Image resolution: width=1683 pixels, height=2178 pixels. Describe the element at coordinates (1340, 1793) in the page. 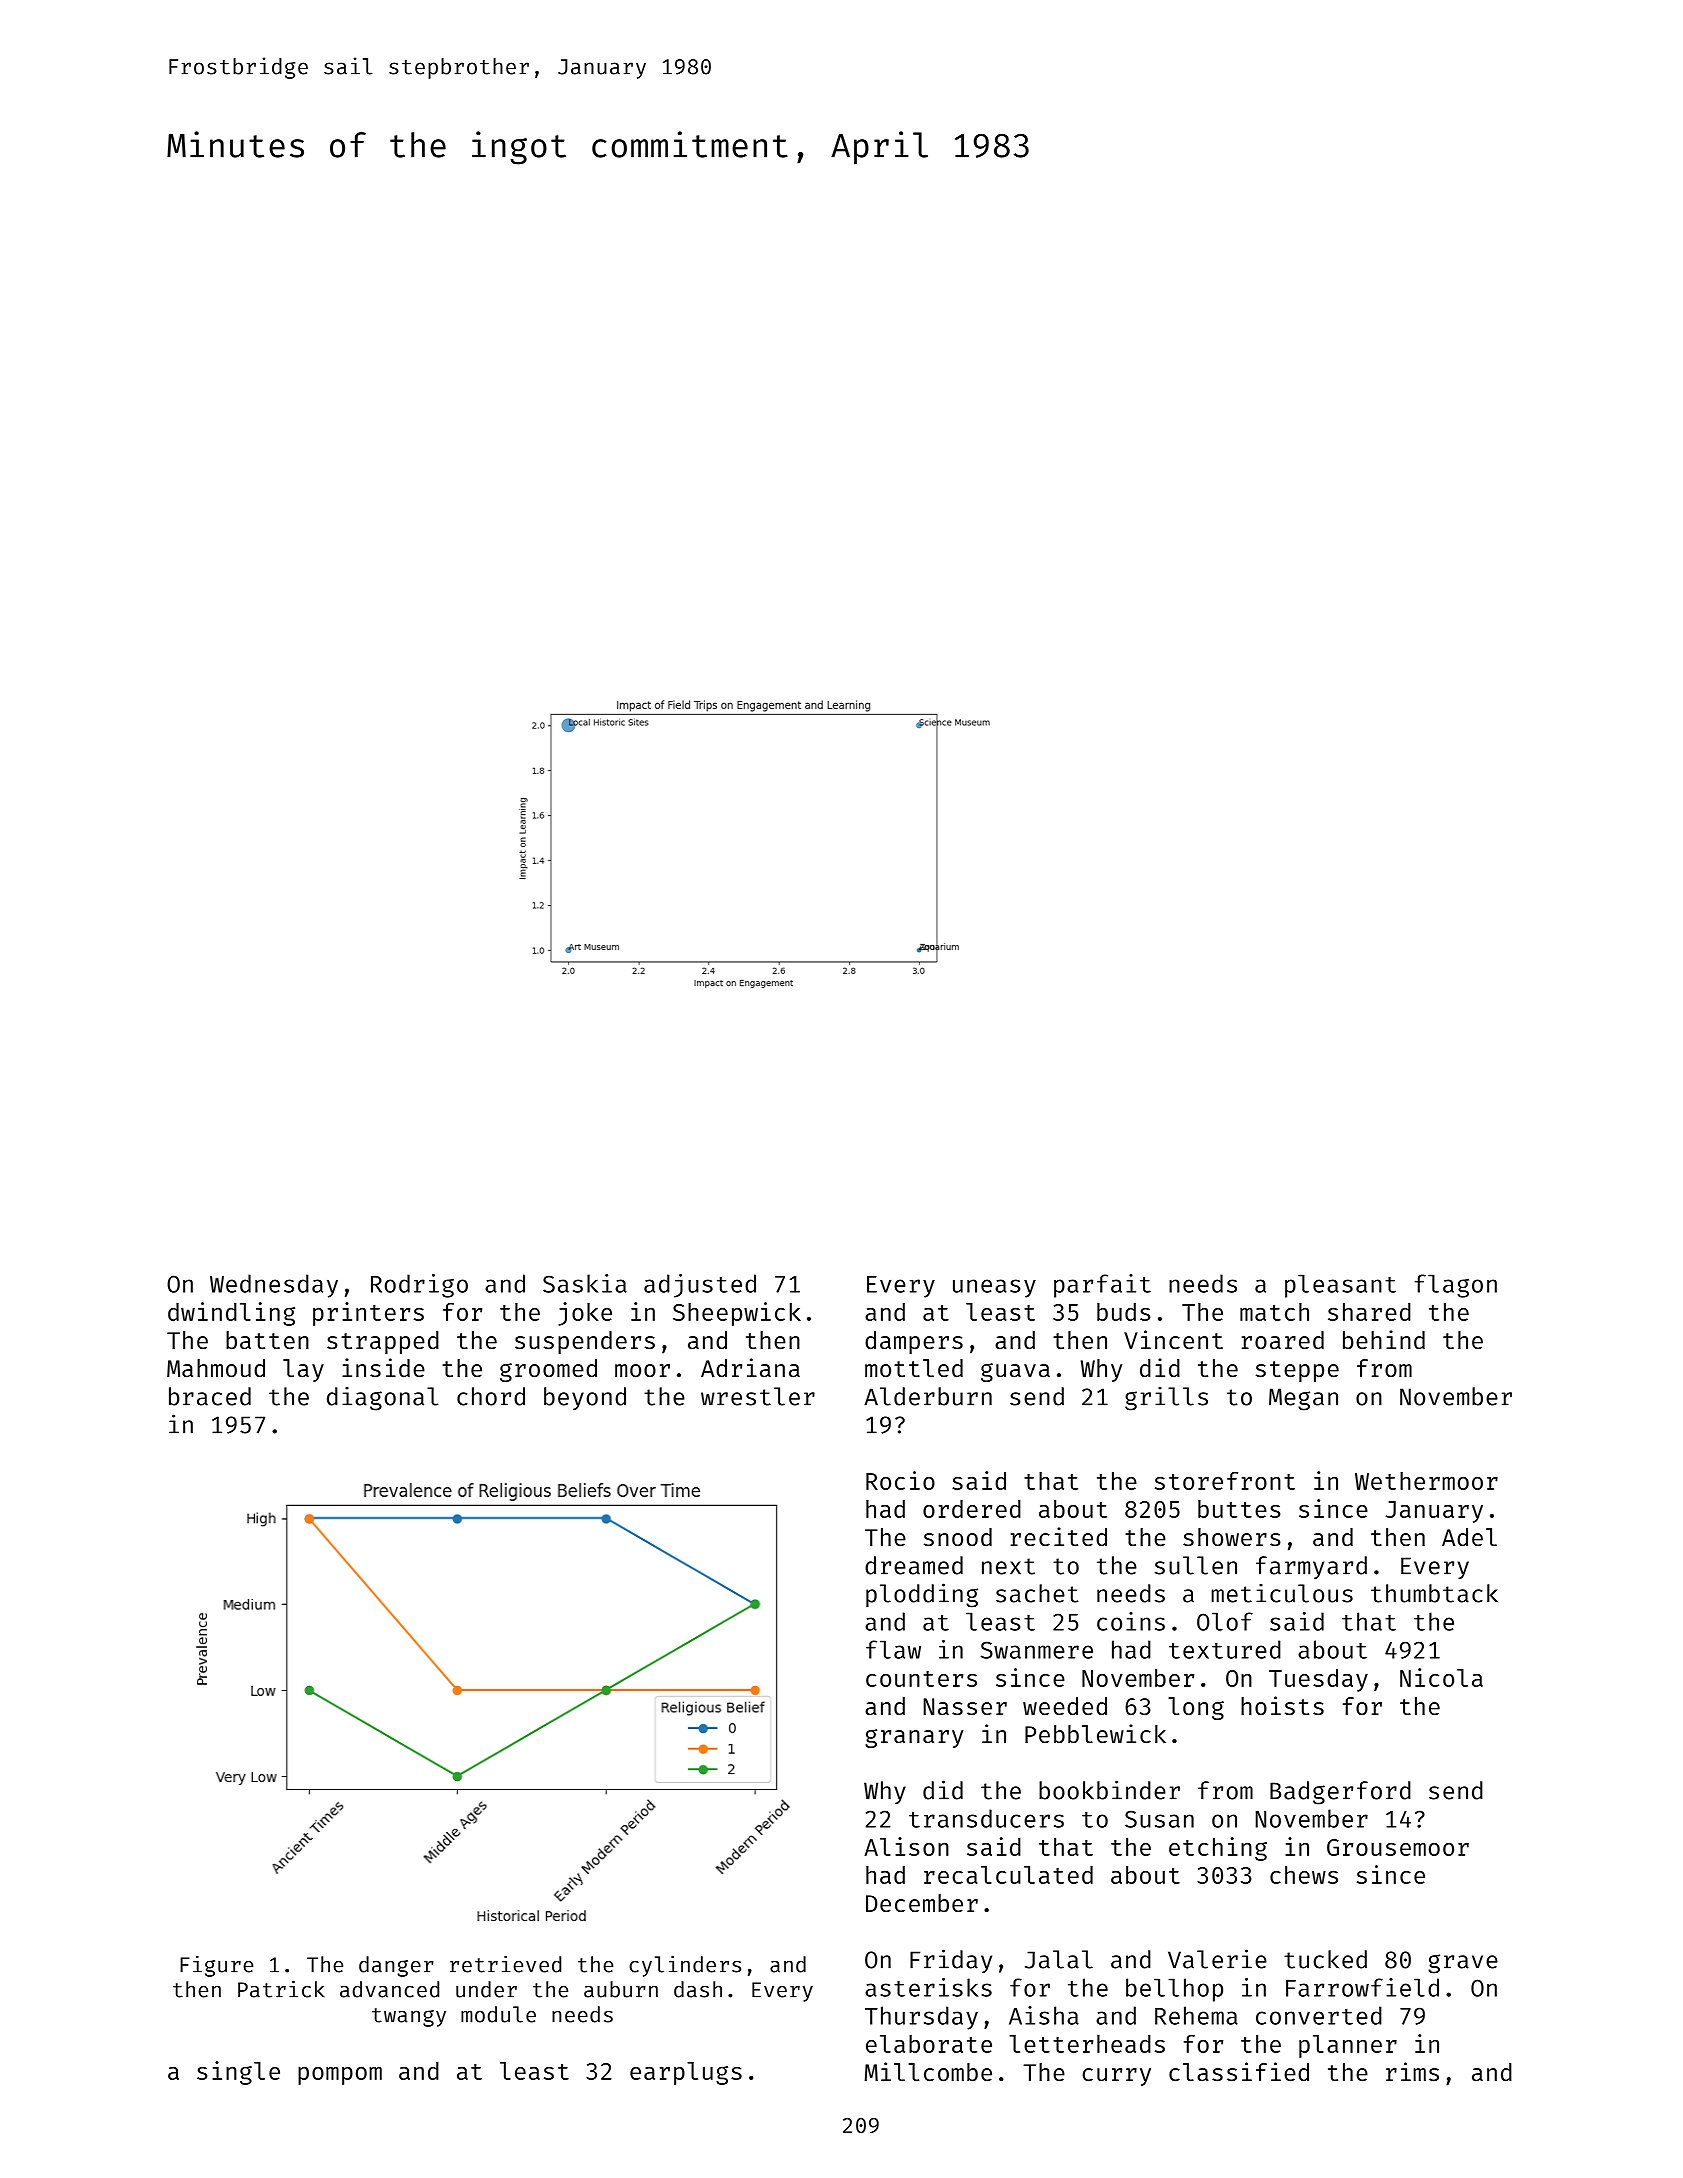

I see `Badgerford` at that location.
